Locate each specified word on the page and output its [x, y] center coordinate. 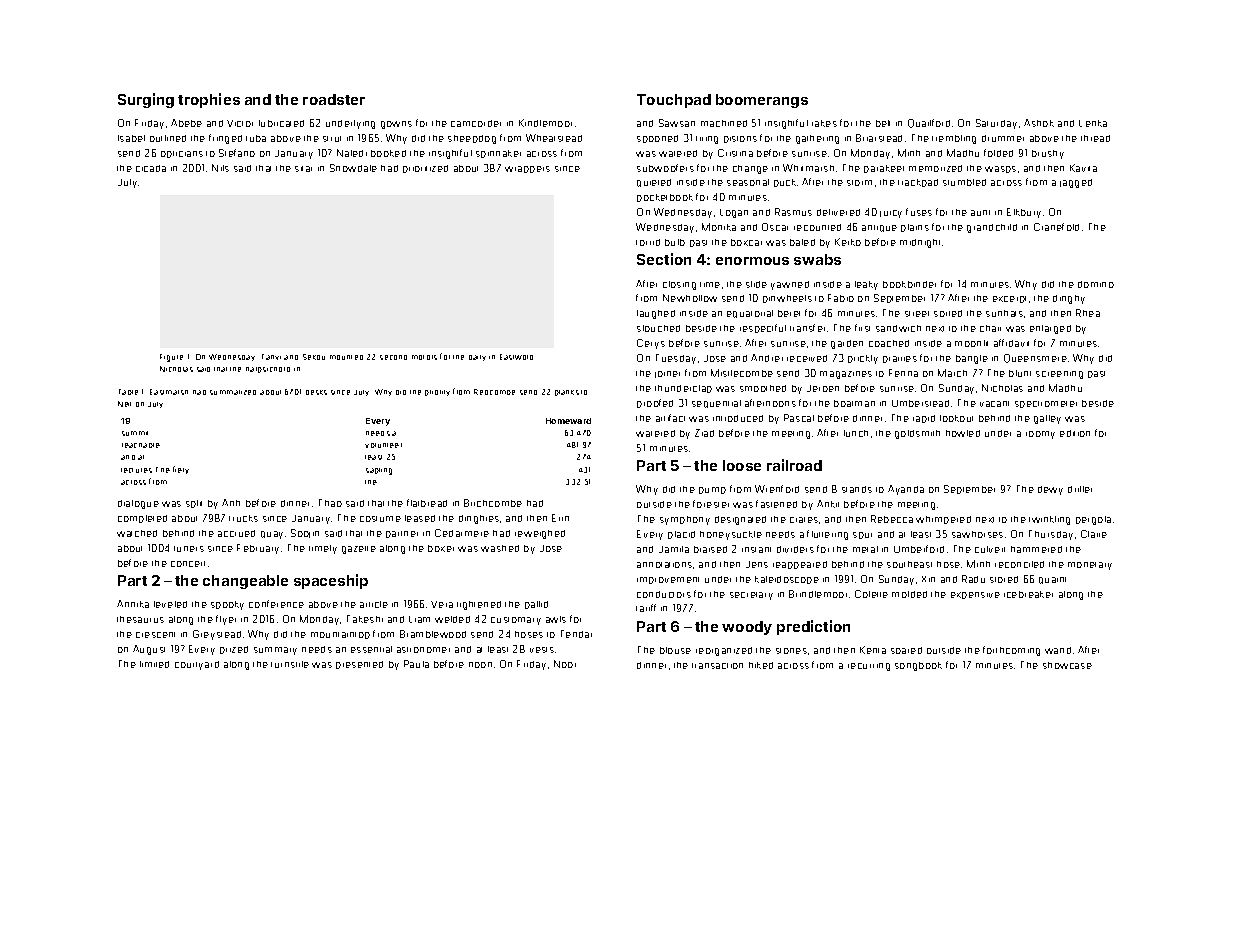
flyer [226, 620]
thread [1095, 138]
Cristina [735, 153]
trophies [209, 100]
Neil [124, 404]
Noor [565, 664]
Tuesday [676, 359]
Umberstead [920, 403]
